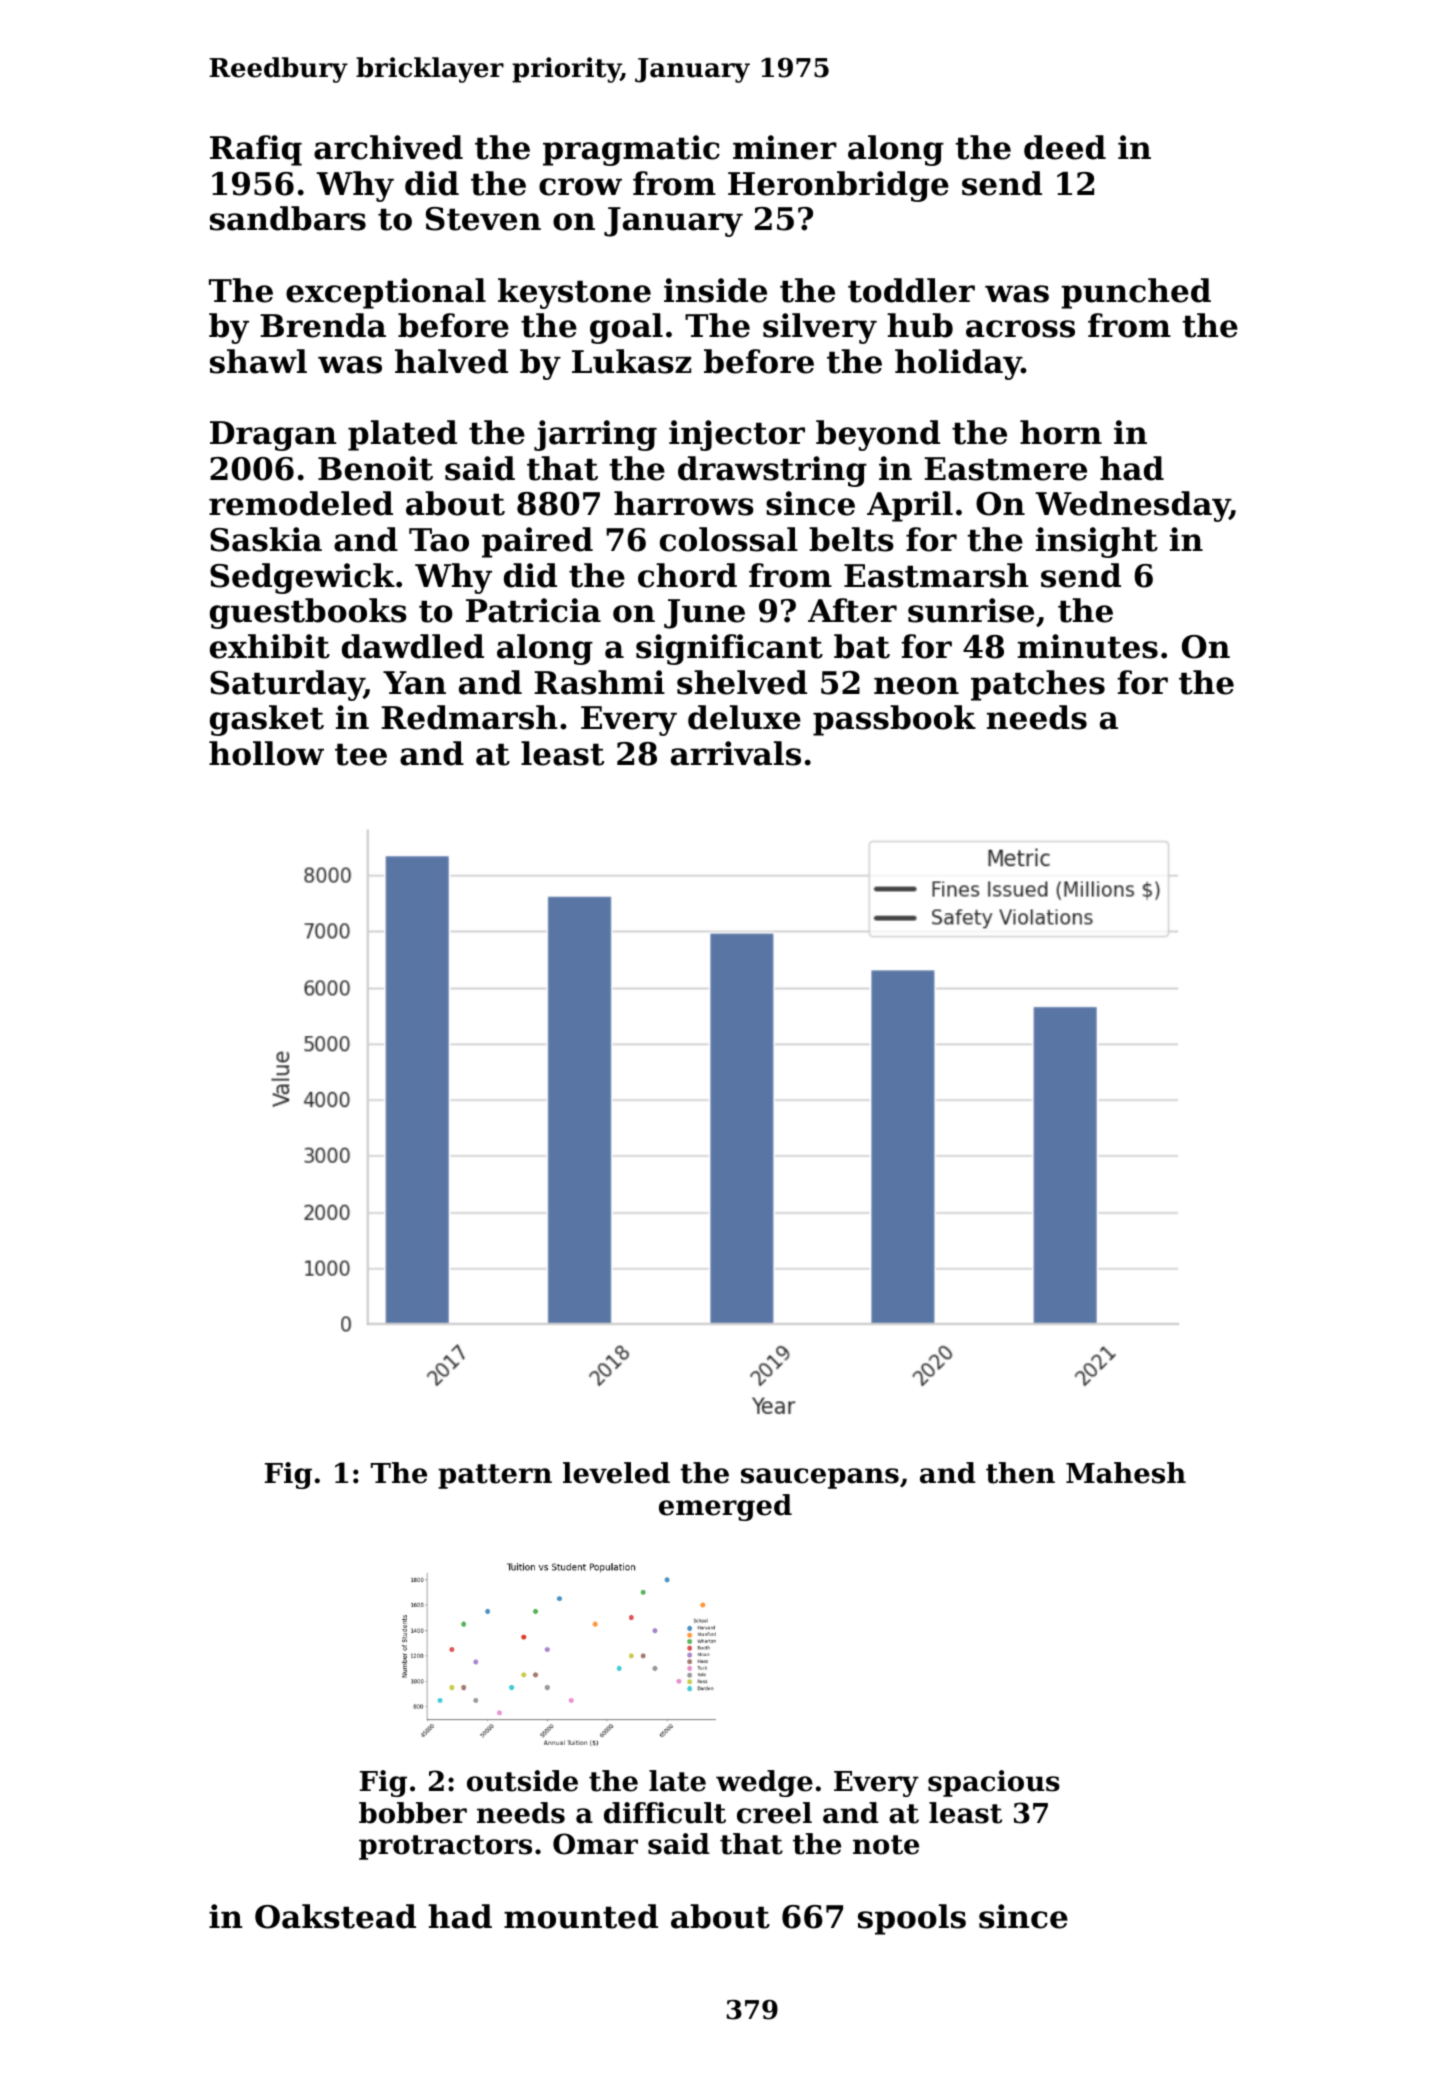 Image resolution: width=1450 pixels, height=2100 pixels. I want to click on pattern, so click(495, 1476).
